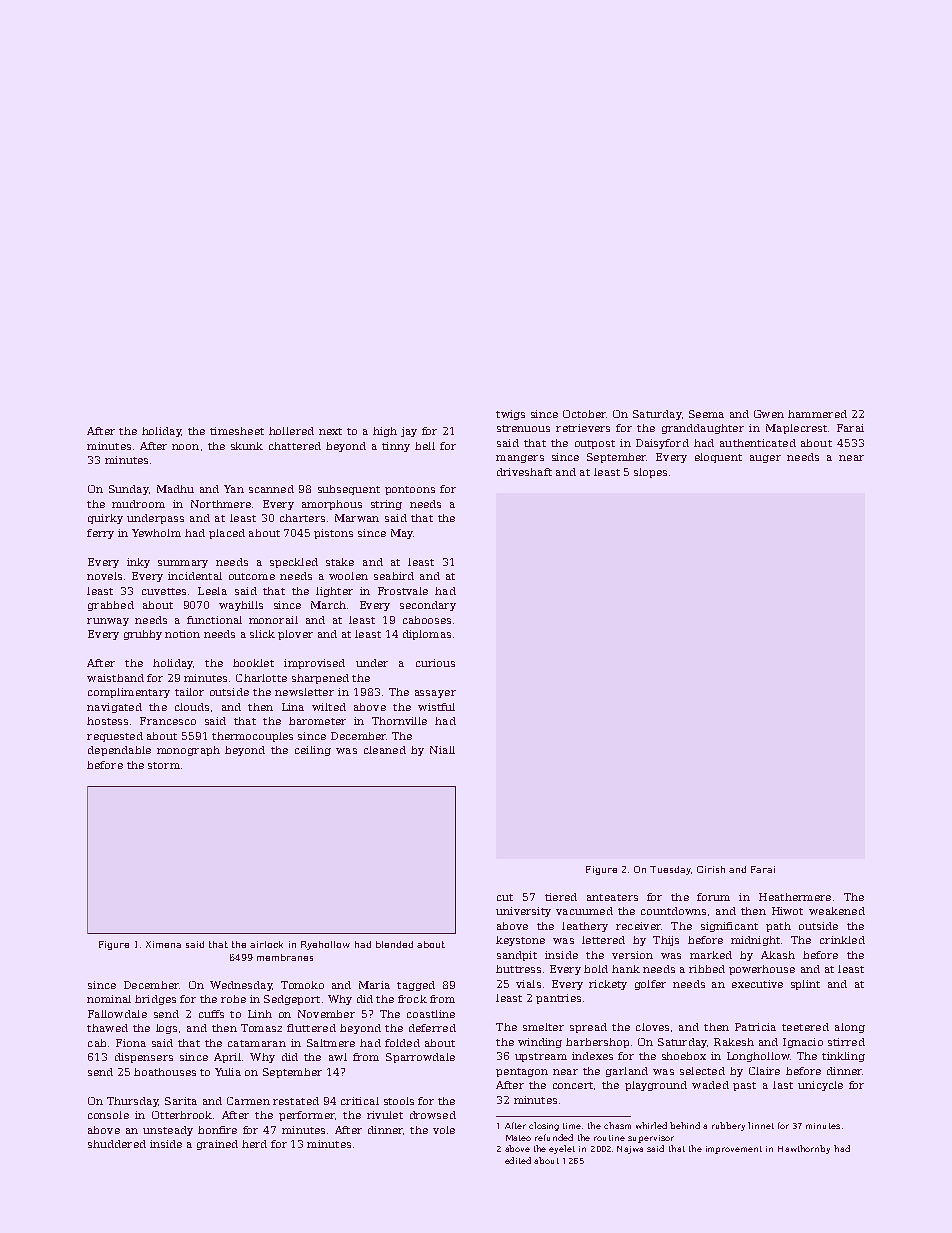 The height and width of the screenshot is (1233, 952). Describe the element at coordinates (292, 1000) in the screenshot. I see `Sedgeport` at that location.
